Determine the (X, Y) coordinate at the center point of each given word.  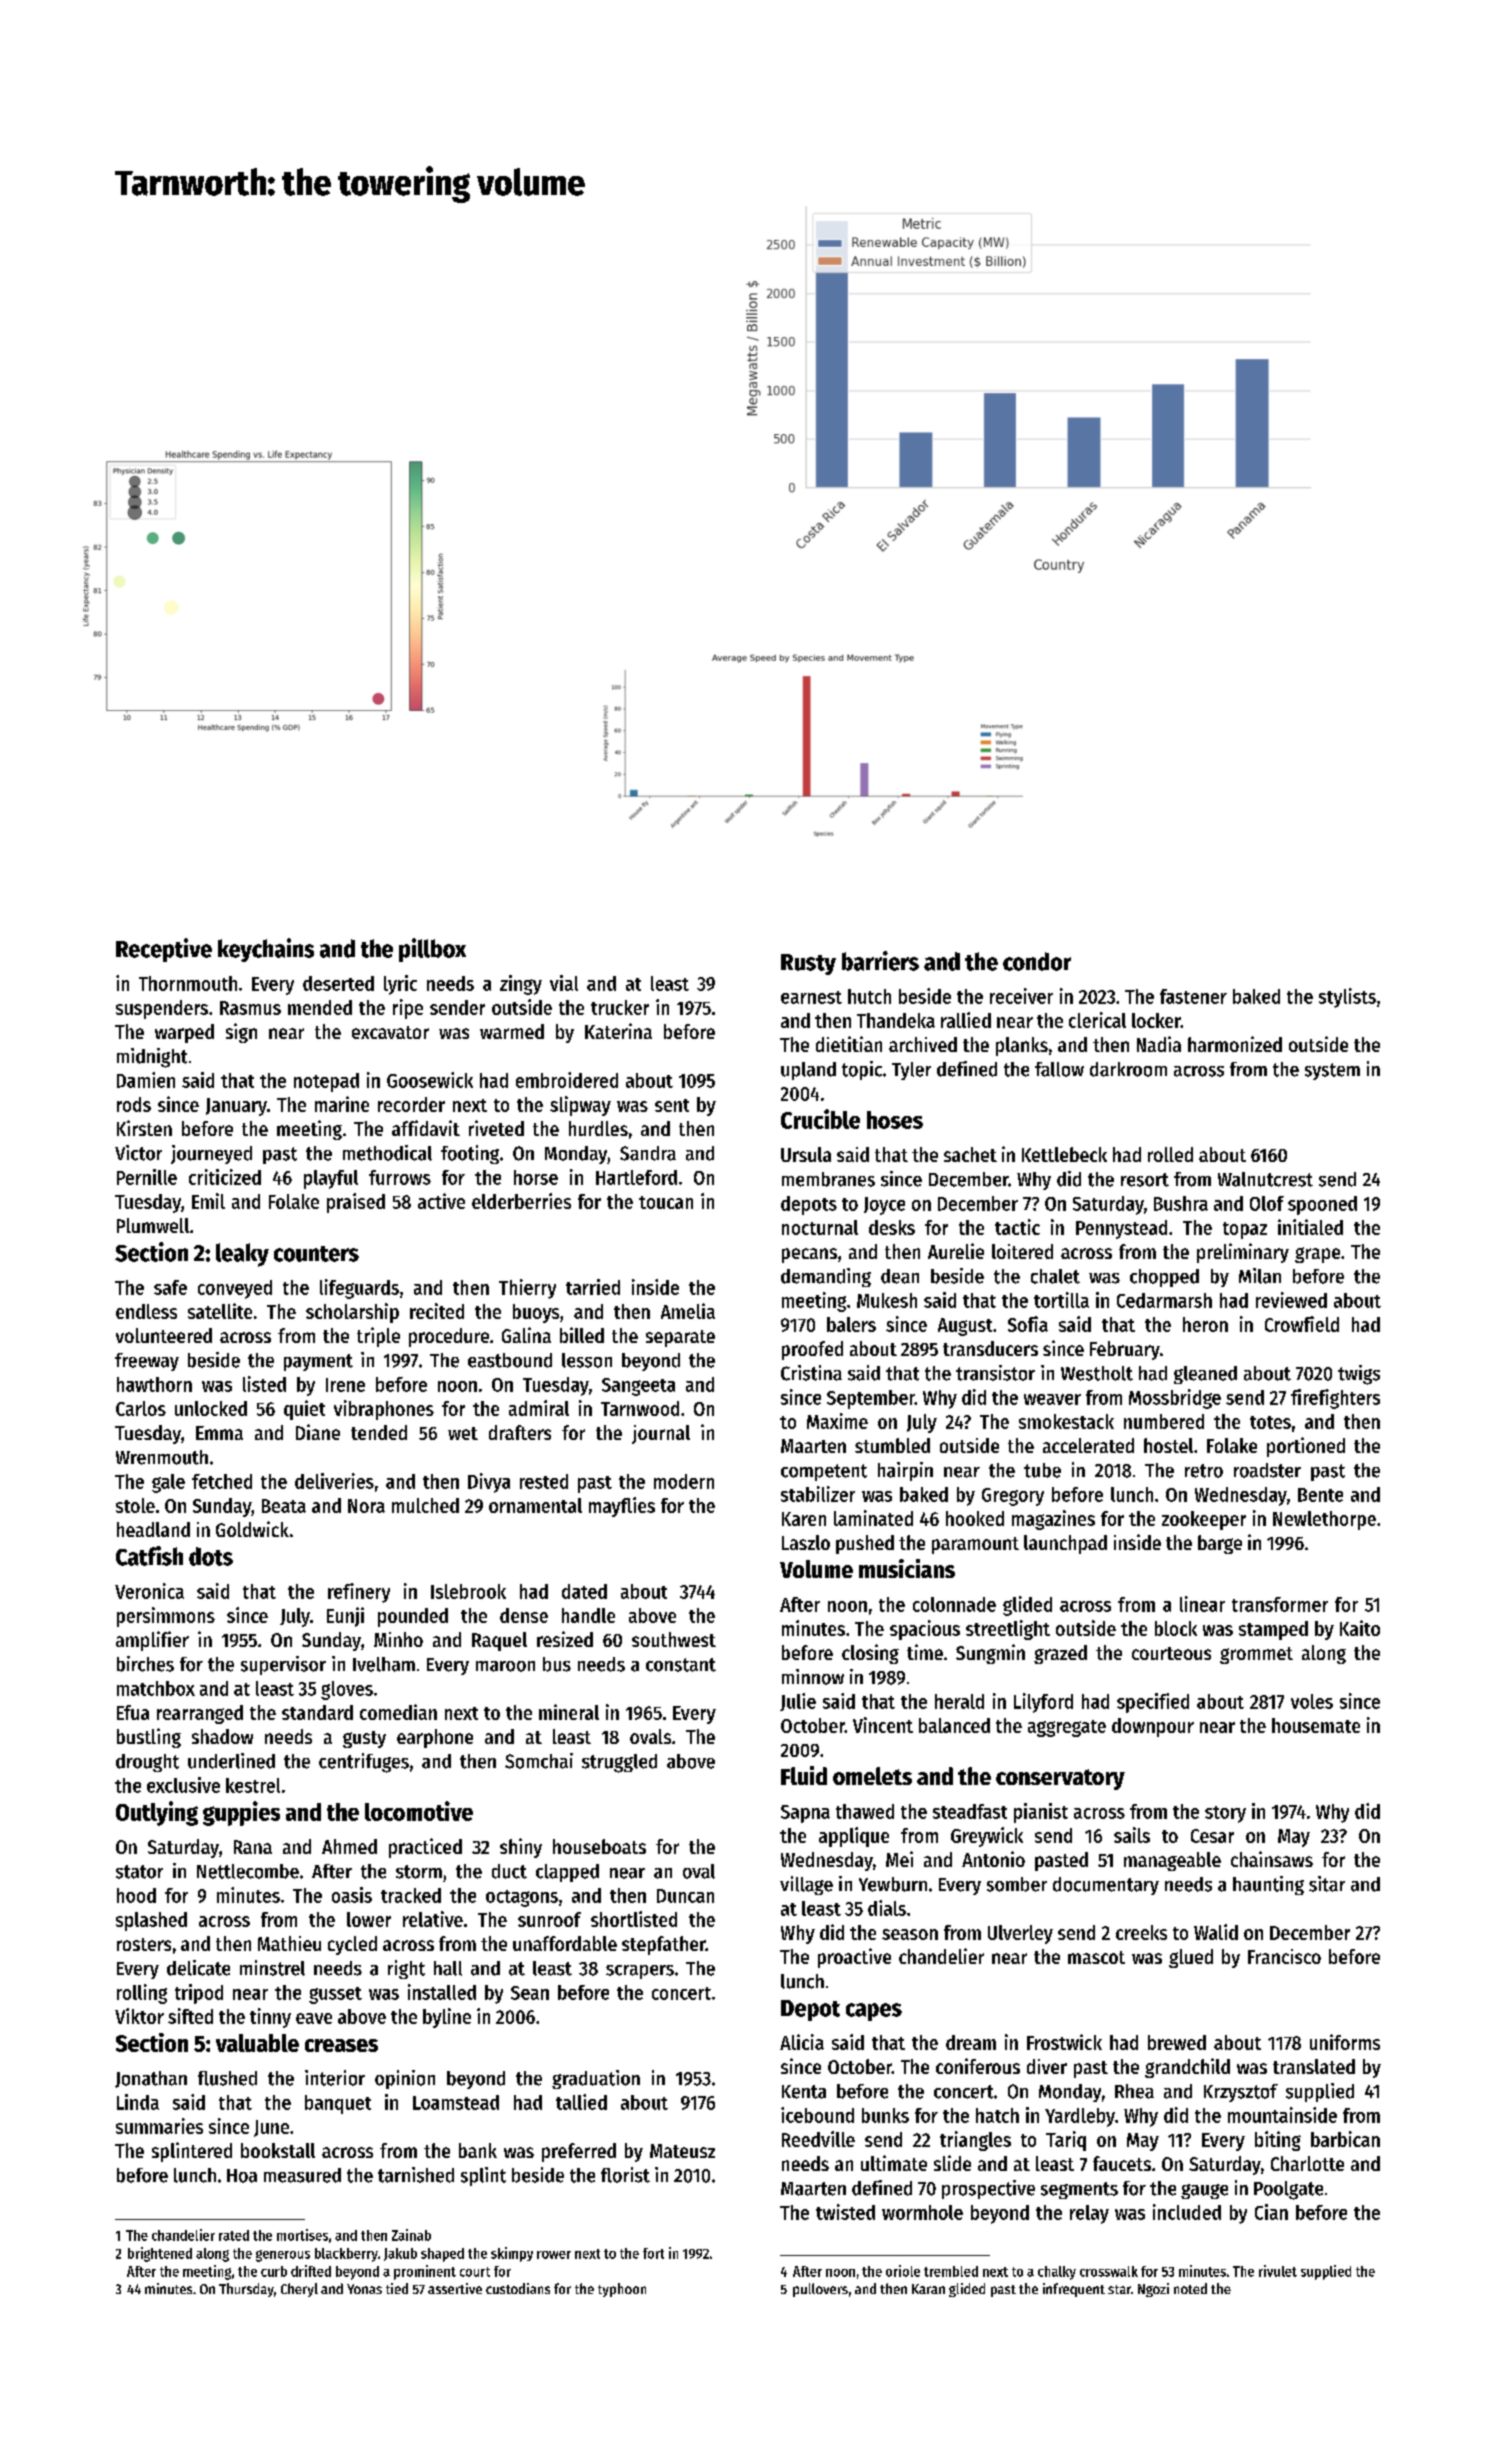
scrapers (640, 1972)
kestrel (253, 1785)
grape (1317, 1255)
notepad (326, 1082)
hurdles (598, 1128)
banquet (338, 2104)
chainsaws (1272, 1859)
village (806, 1885)
